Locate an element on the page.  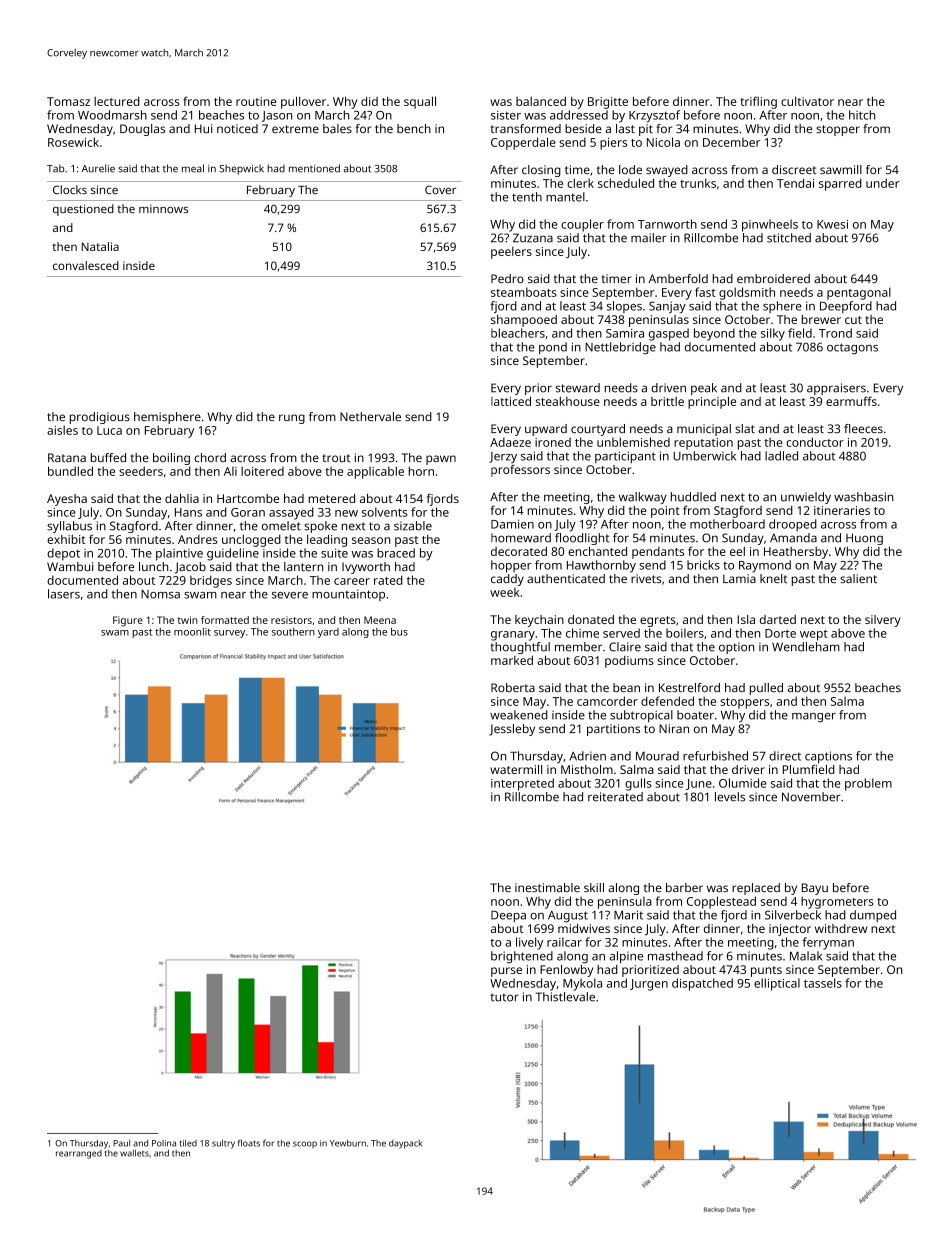
cut is located at coordinates (853, 320).
